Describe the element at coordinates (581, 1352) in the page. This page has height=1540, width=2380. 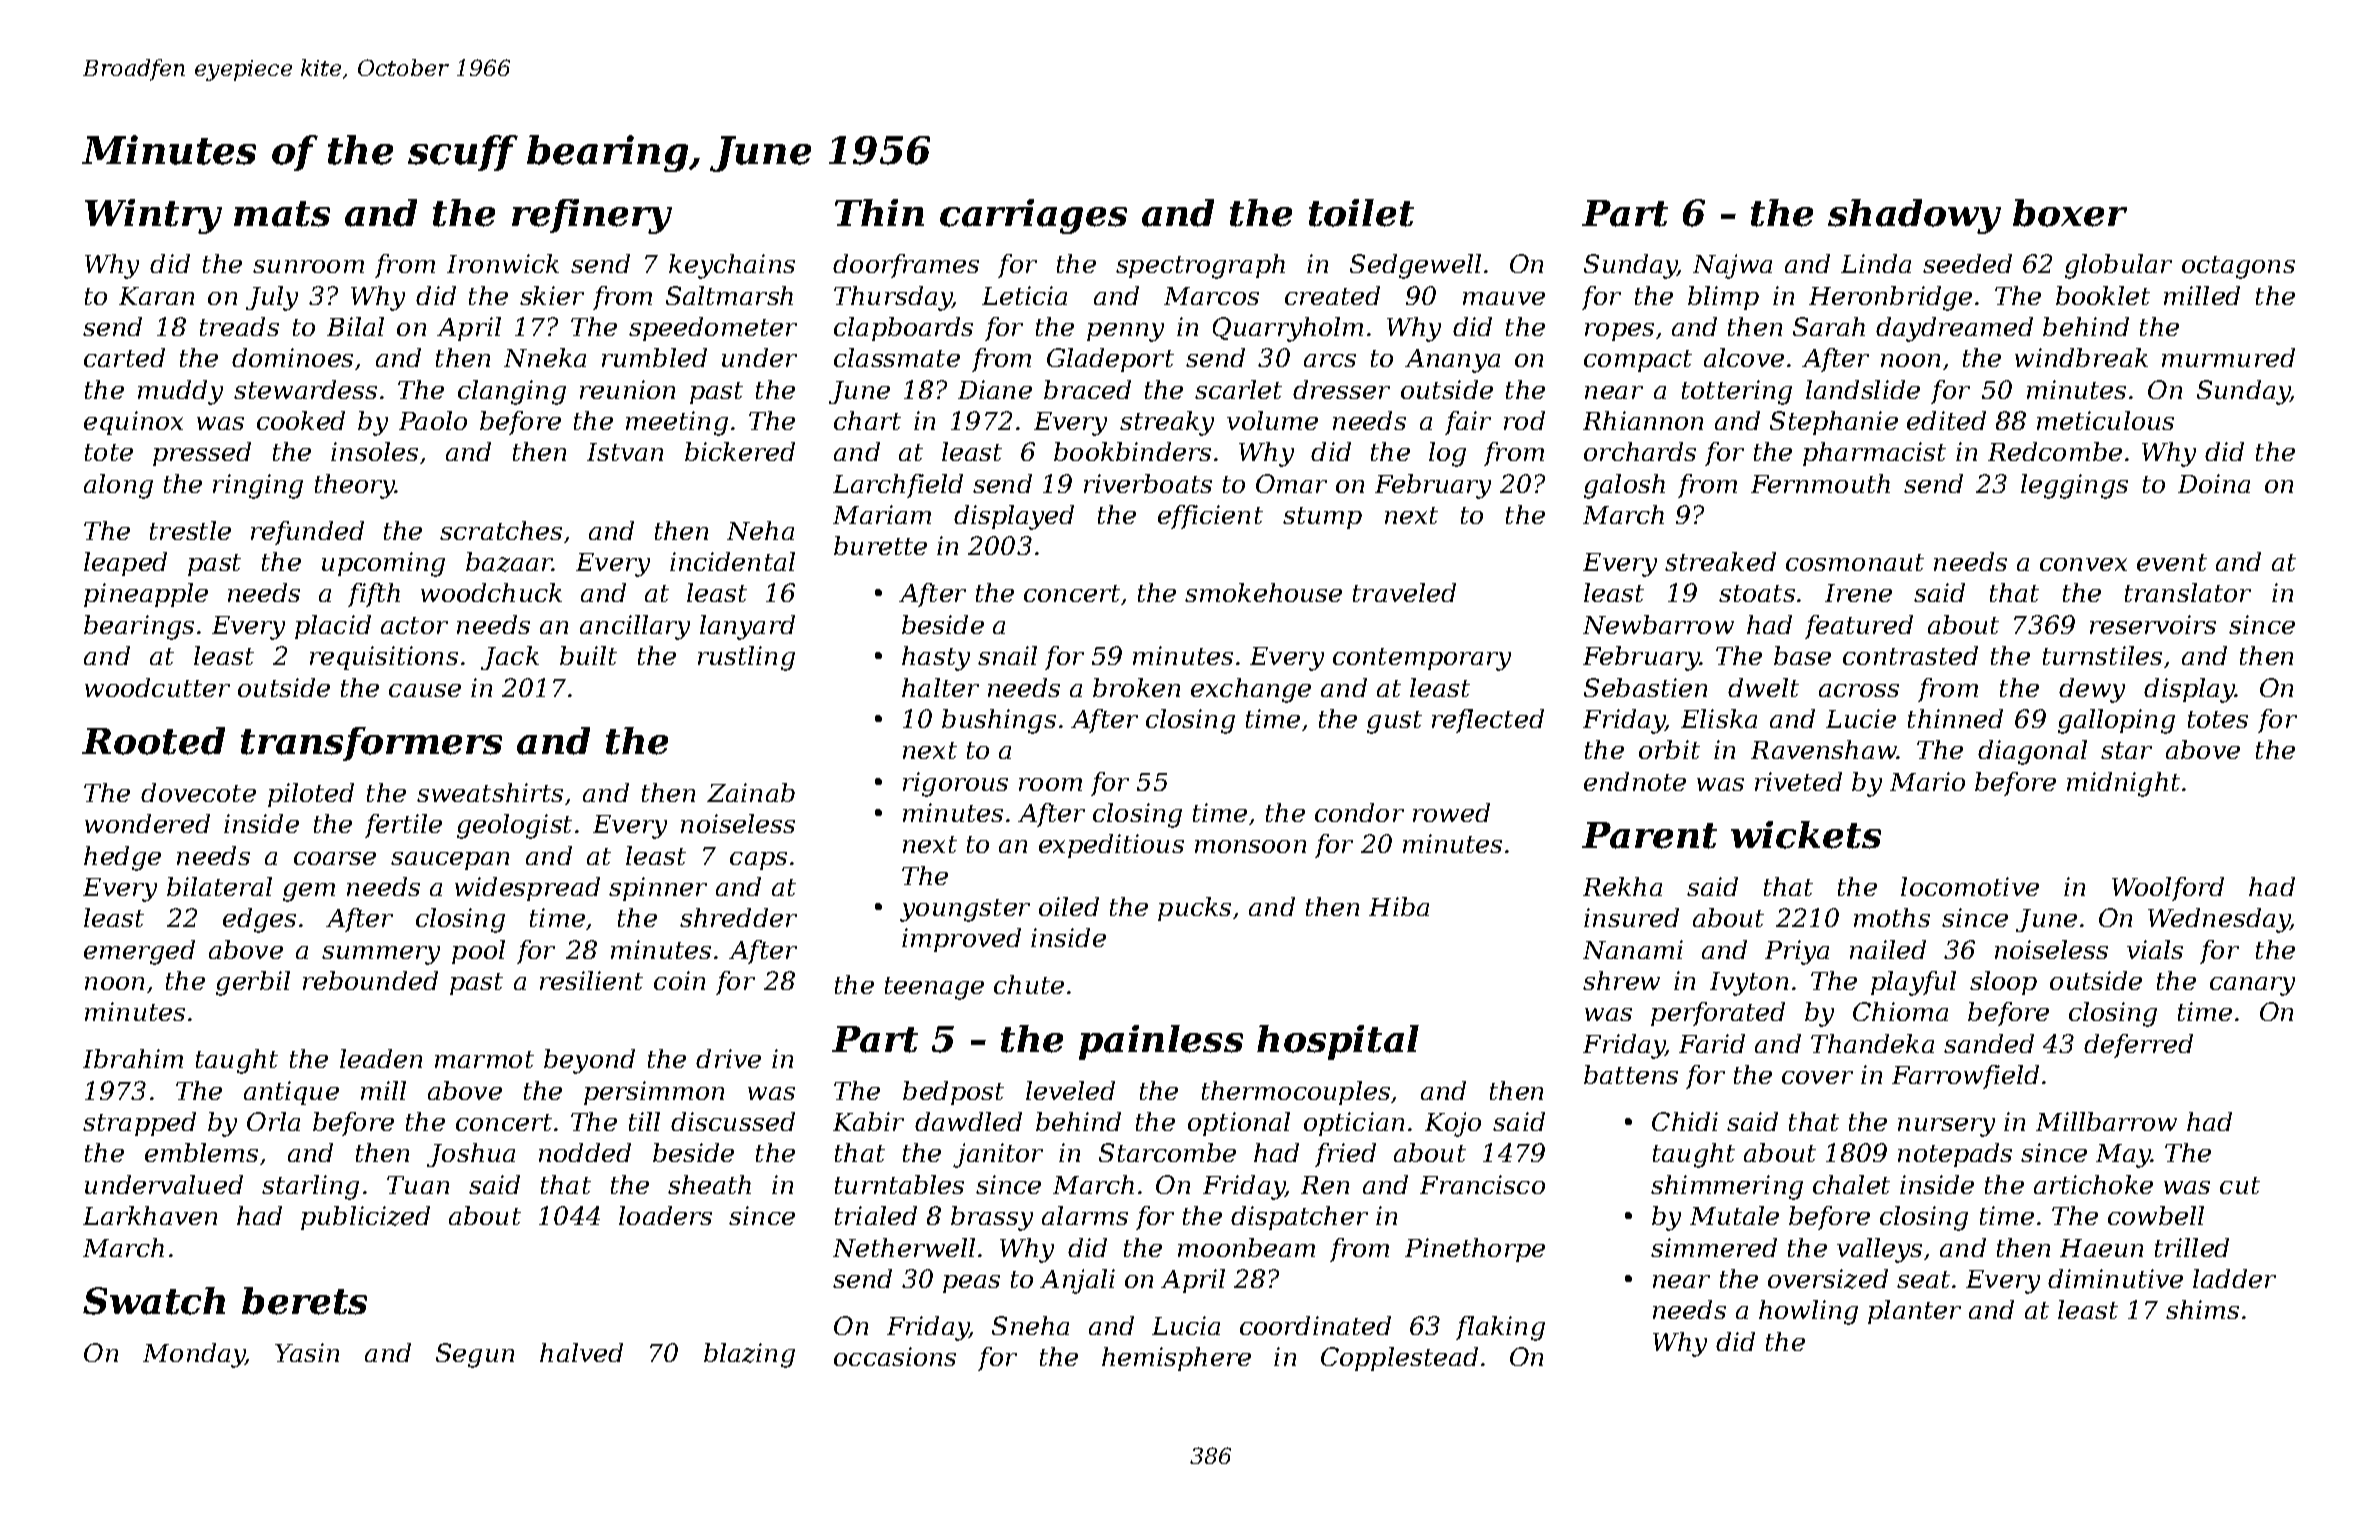
I see `halved` at that location.
